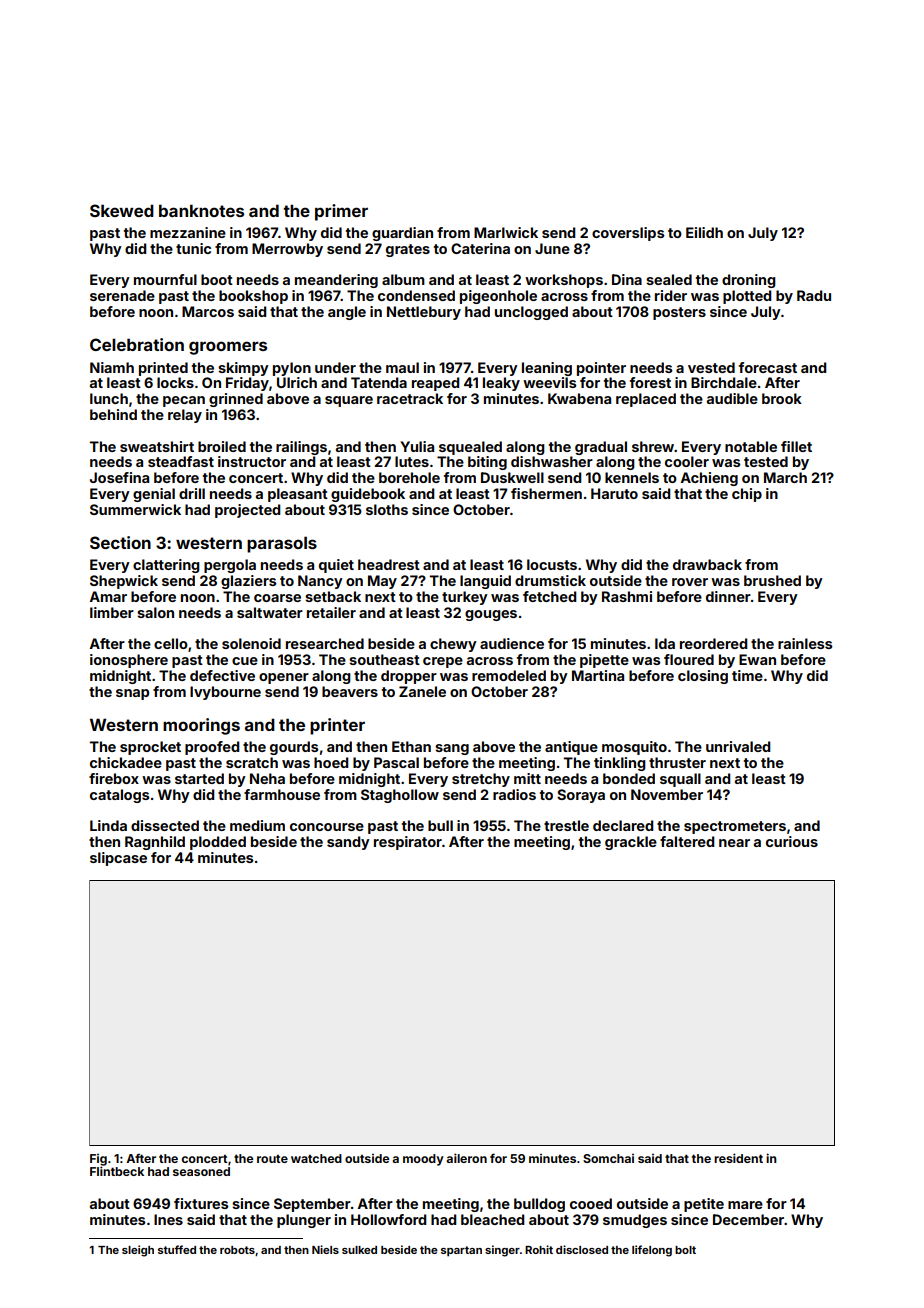 Image resolution: width=924 pixels, height=1308 pixels. I want to click on robots, so click(237, 1250).
